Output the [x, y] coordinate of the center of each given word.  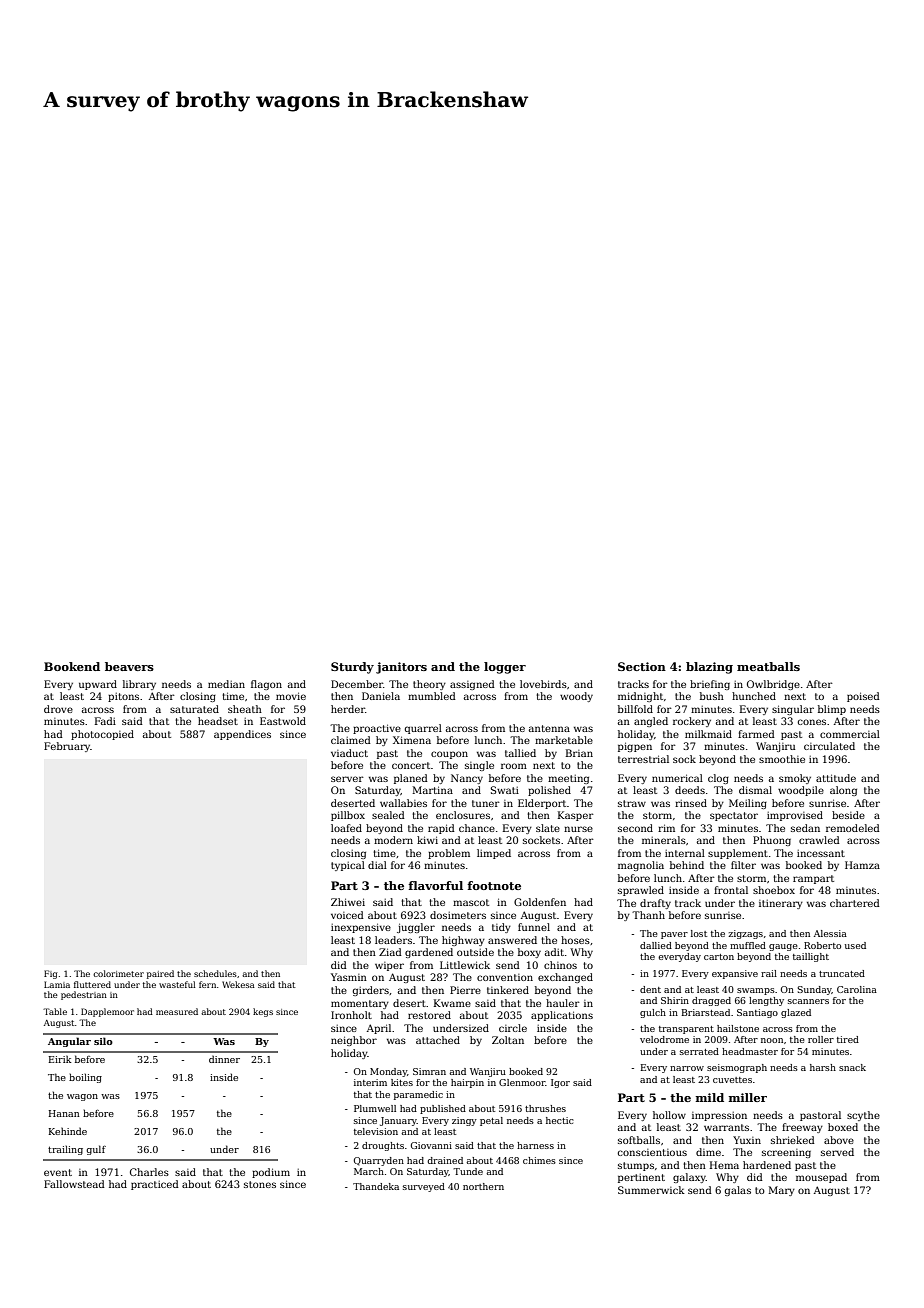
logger [505, 668]
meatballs [768, 666]
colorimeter [118, 973]
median [226, 684]
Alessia [830, 933]
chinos [560, 965]
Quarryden [379, 1161]
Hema [724, 1165]
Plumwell [375, 1108]
